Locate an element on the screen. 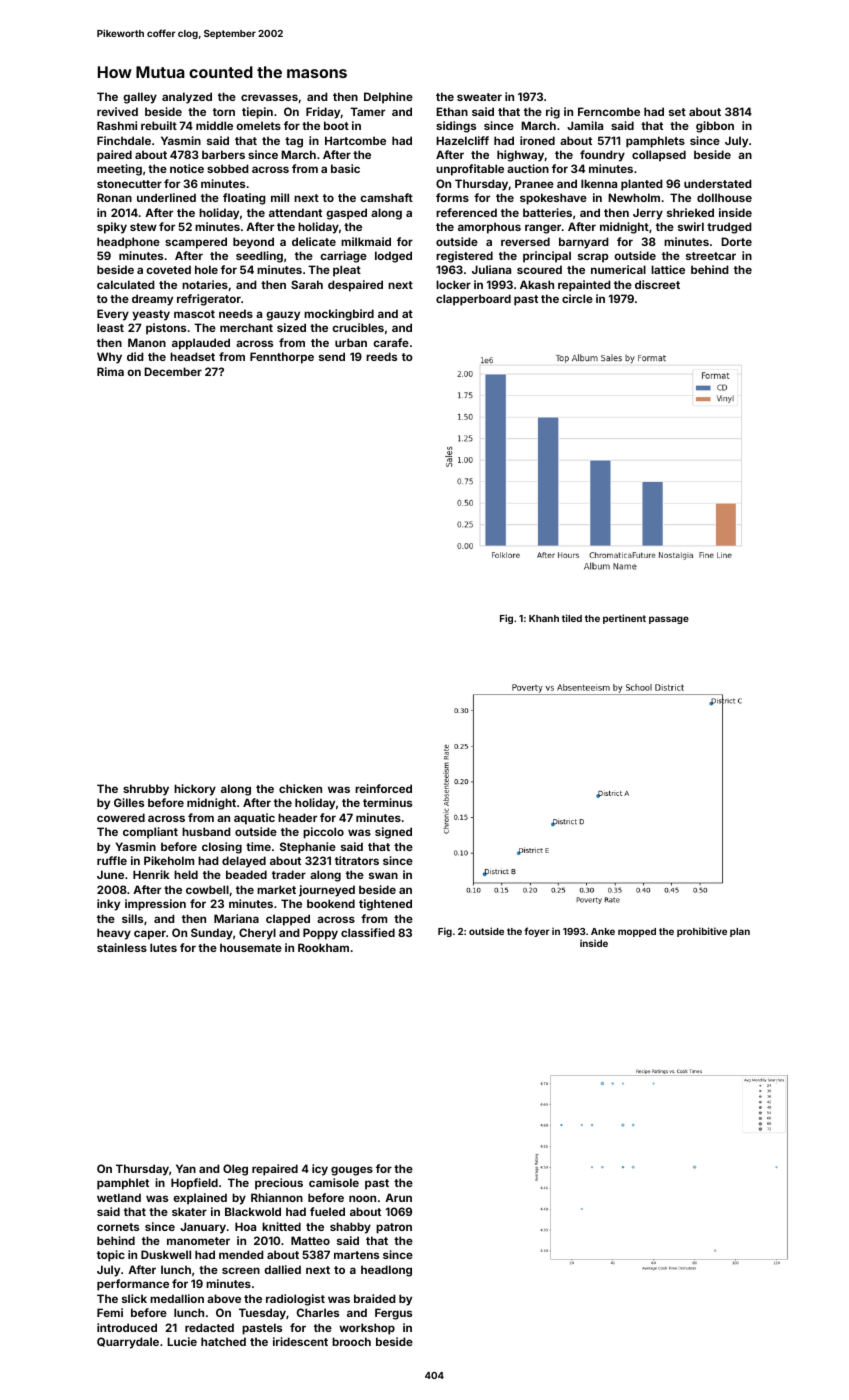  wetland is located at coordinates (119, 1197).
